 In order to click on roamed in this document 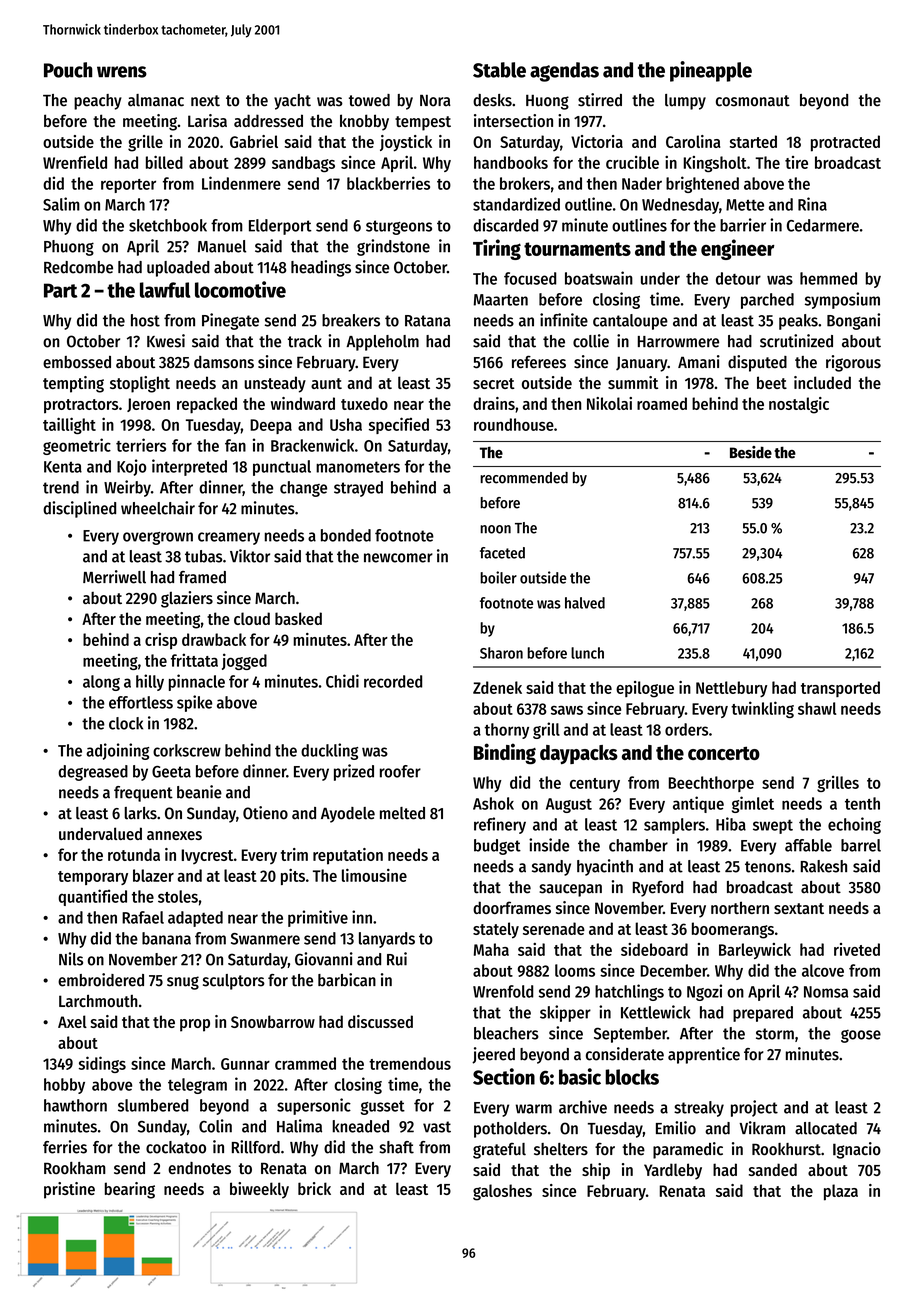, I will do `click(662, 403)`.
